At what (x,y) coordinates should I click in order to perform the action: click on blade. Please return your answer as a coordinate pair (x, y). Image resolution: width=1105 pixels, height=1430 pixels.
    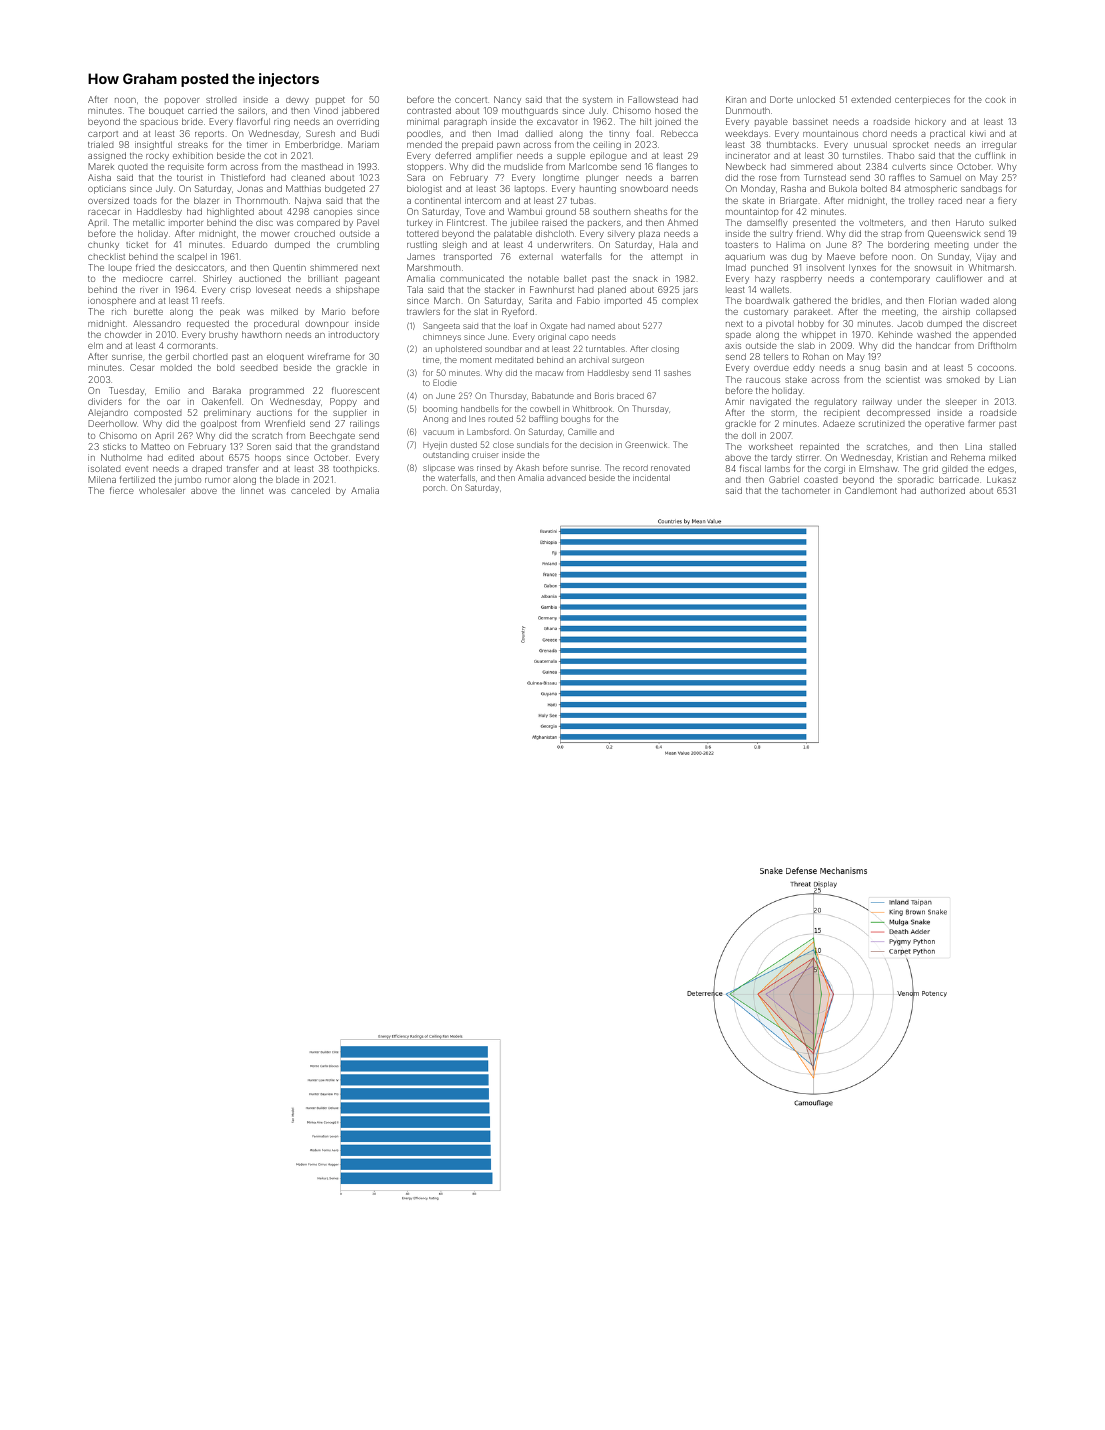
    Looking at the image, I should click on (287, 479).
